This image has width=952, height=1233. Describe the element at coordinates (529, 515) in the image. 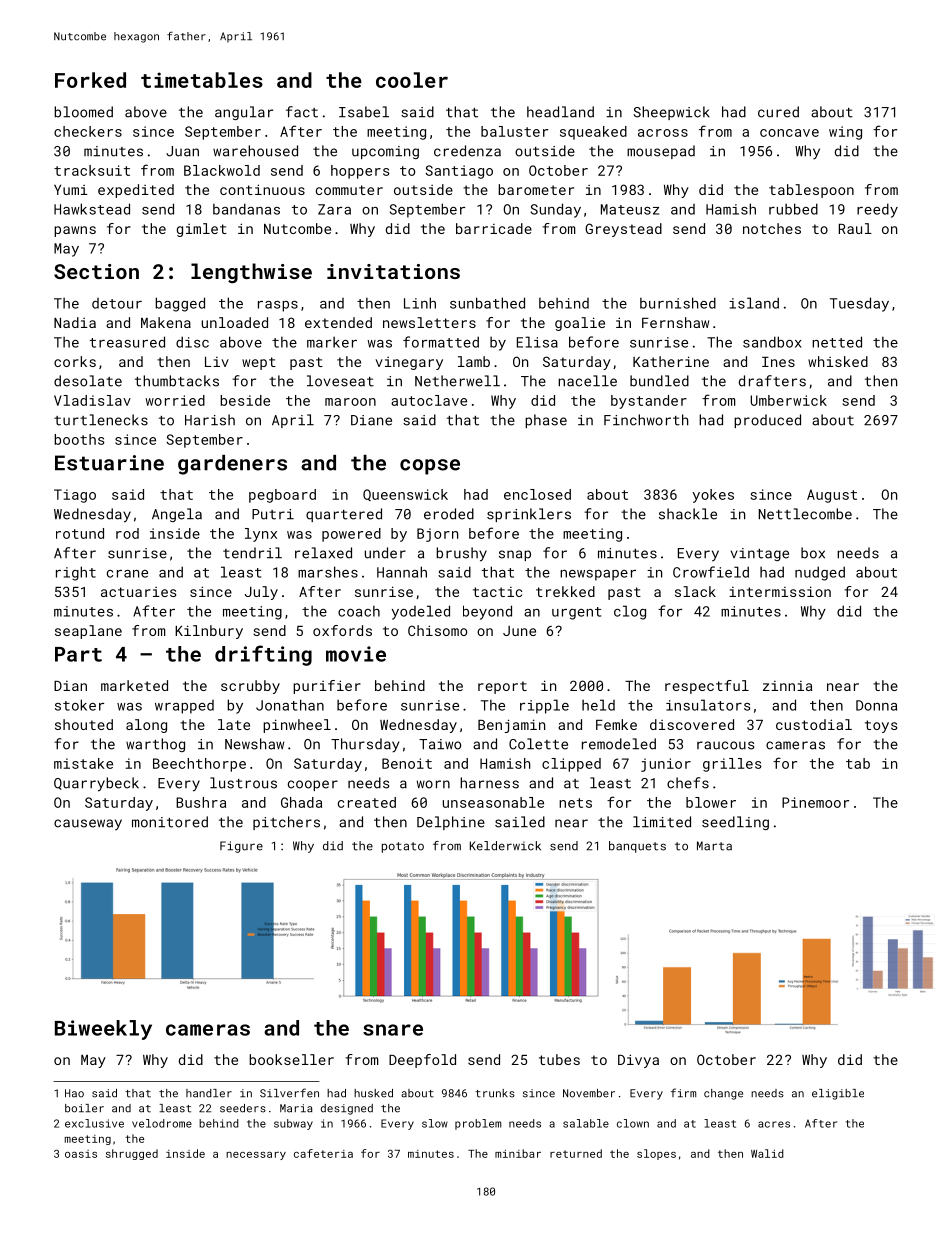

I see `sprinklers` at that location.
